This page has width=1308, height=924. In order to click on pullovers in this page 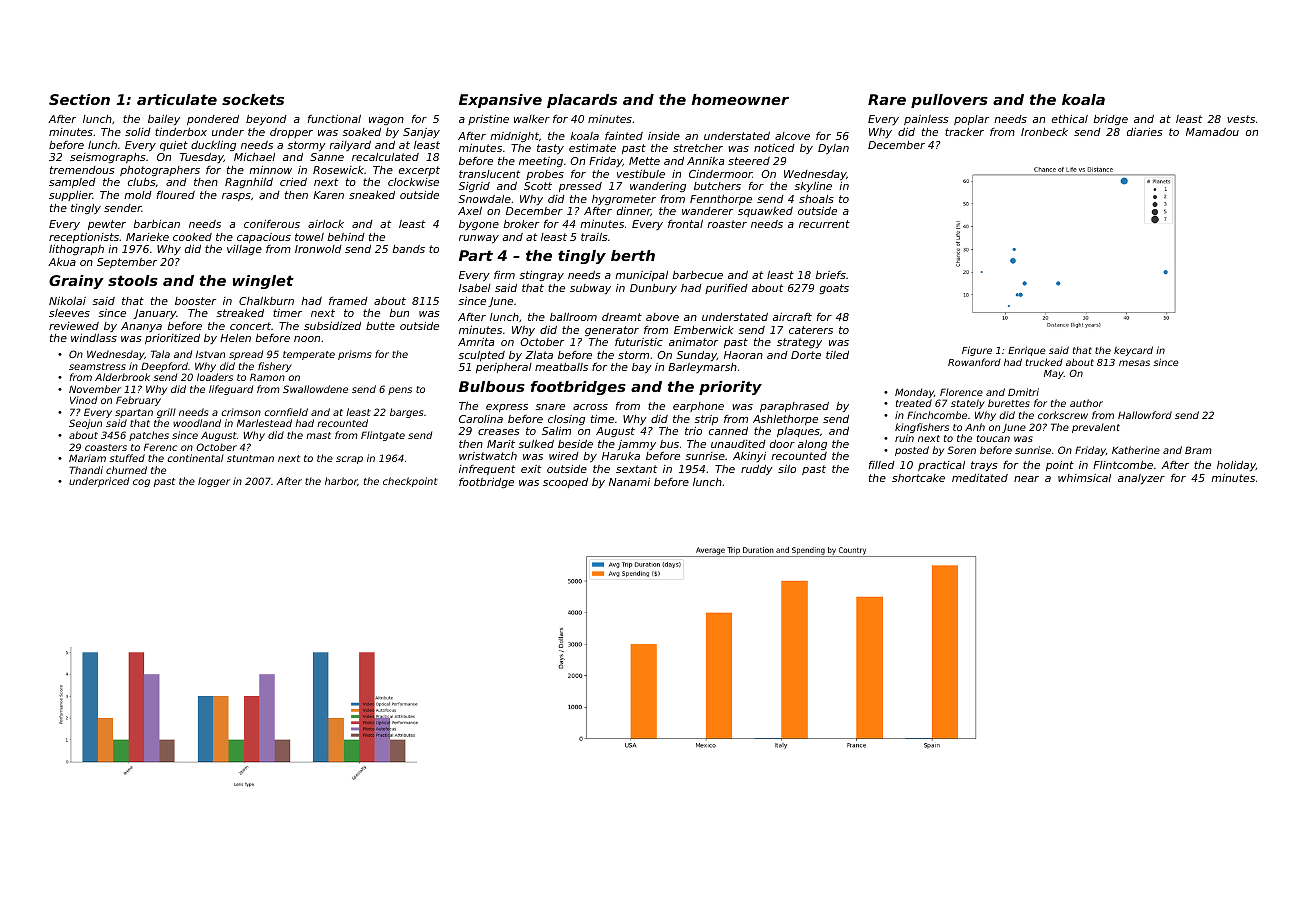, I will do `click(949, 101)`.
